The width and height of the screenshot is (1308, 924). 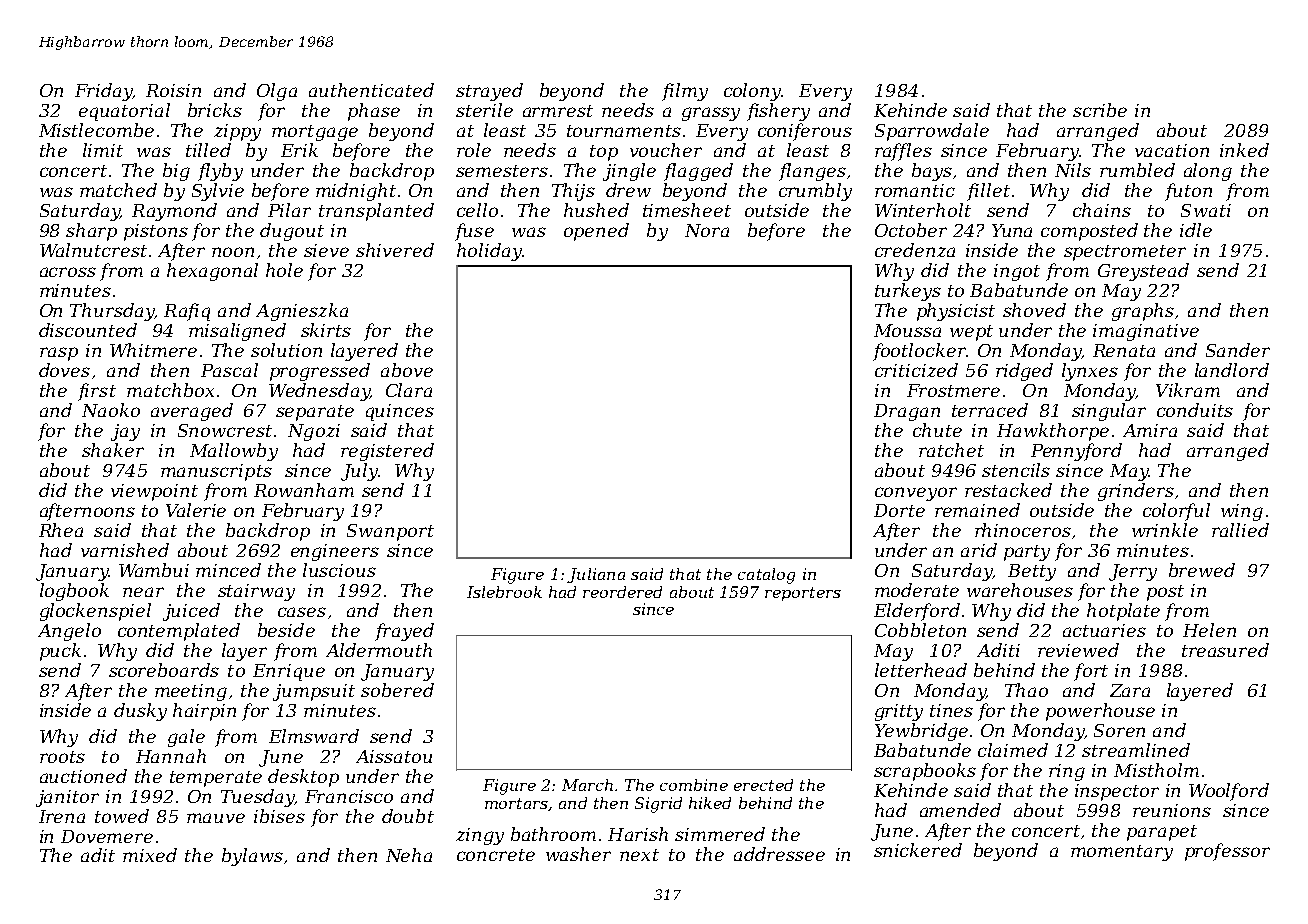 What do you see at coordinates (234, 452) in the screenshot?
I see `Mallowby` at bounding box center [234, 452].
